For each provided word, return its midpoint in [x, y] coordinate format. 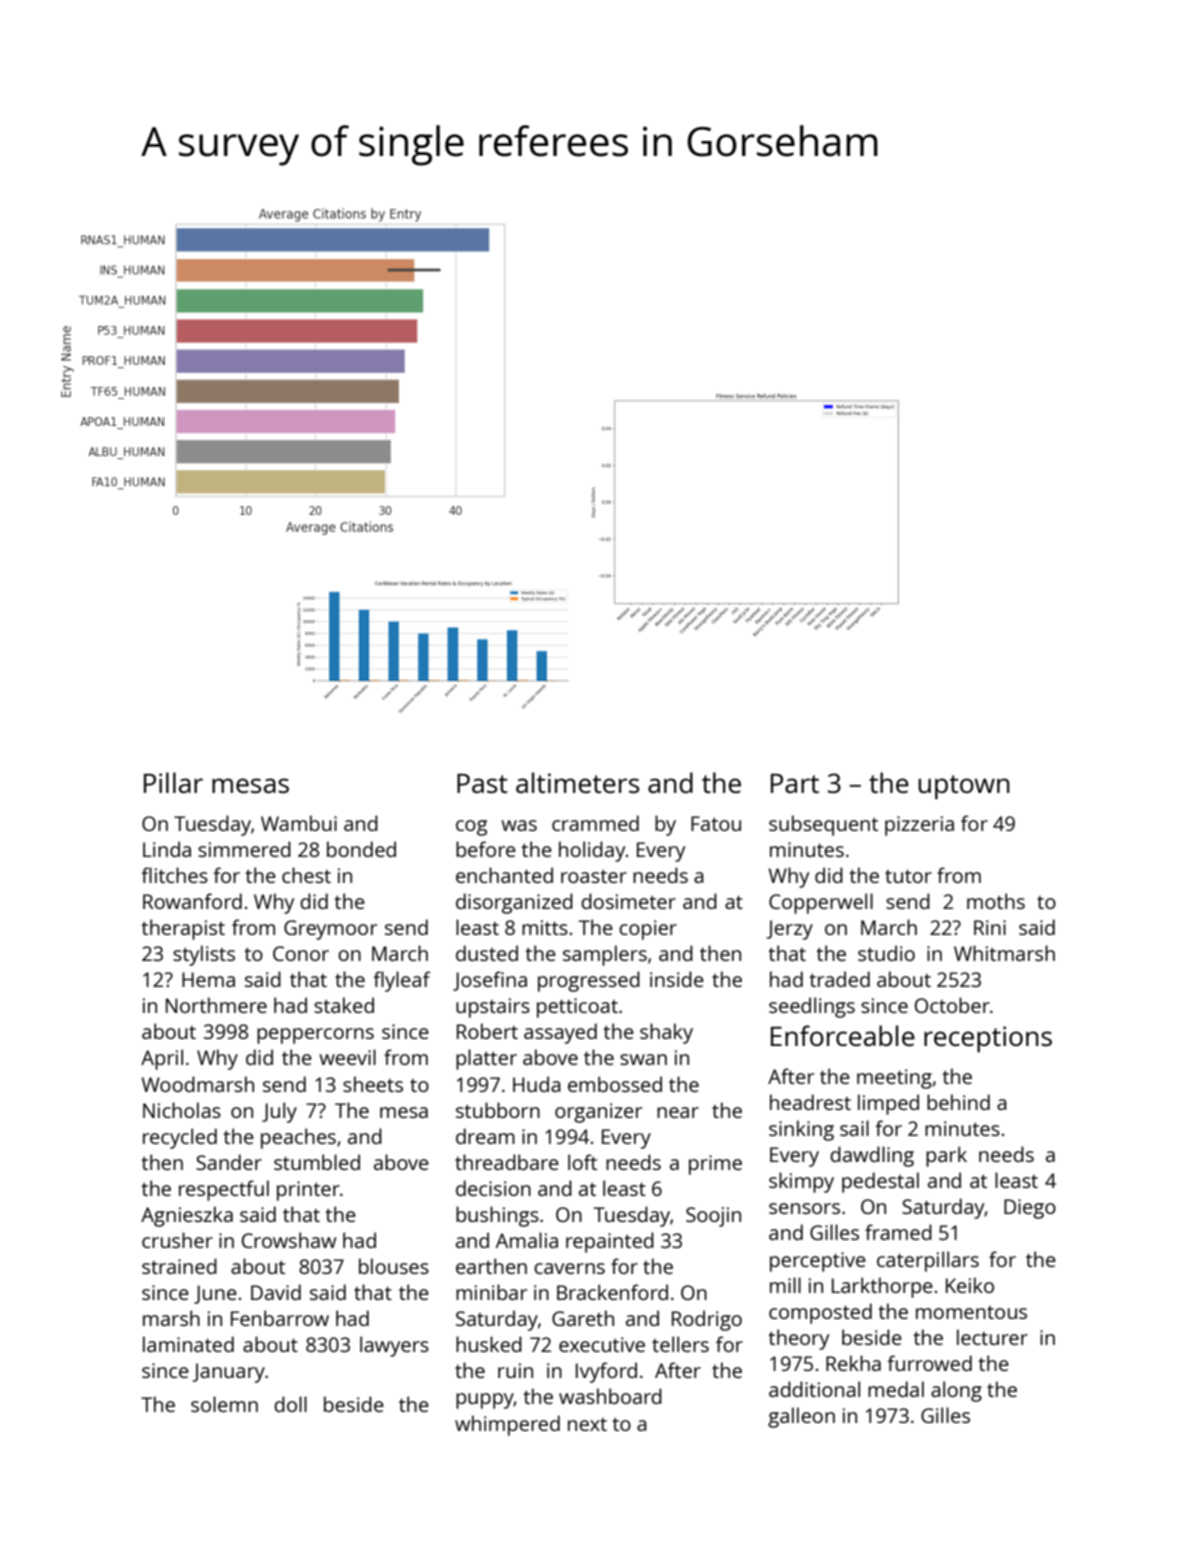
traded [839, 979]
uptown [964, 787]
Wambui [299, 823]
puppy [485, 1401]
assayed [560, 1033]
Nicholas [182, 1110]
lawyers [394, 1346]
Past [482, 783]
